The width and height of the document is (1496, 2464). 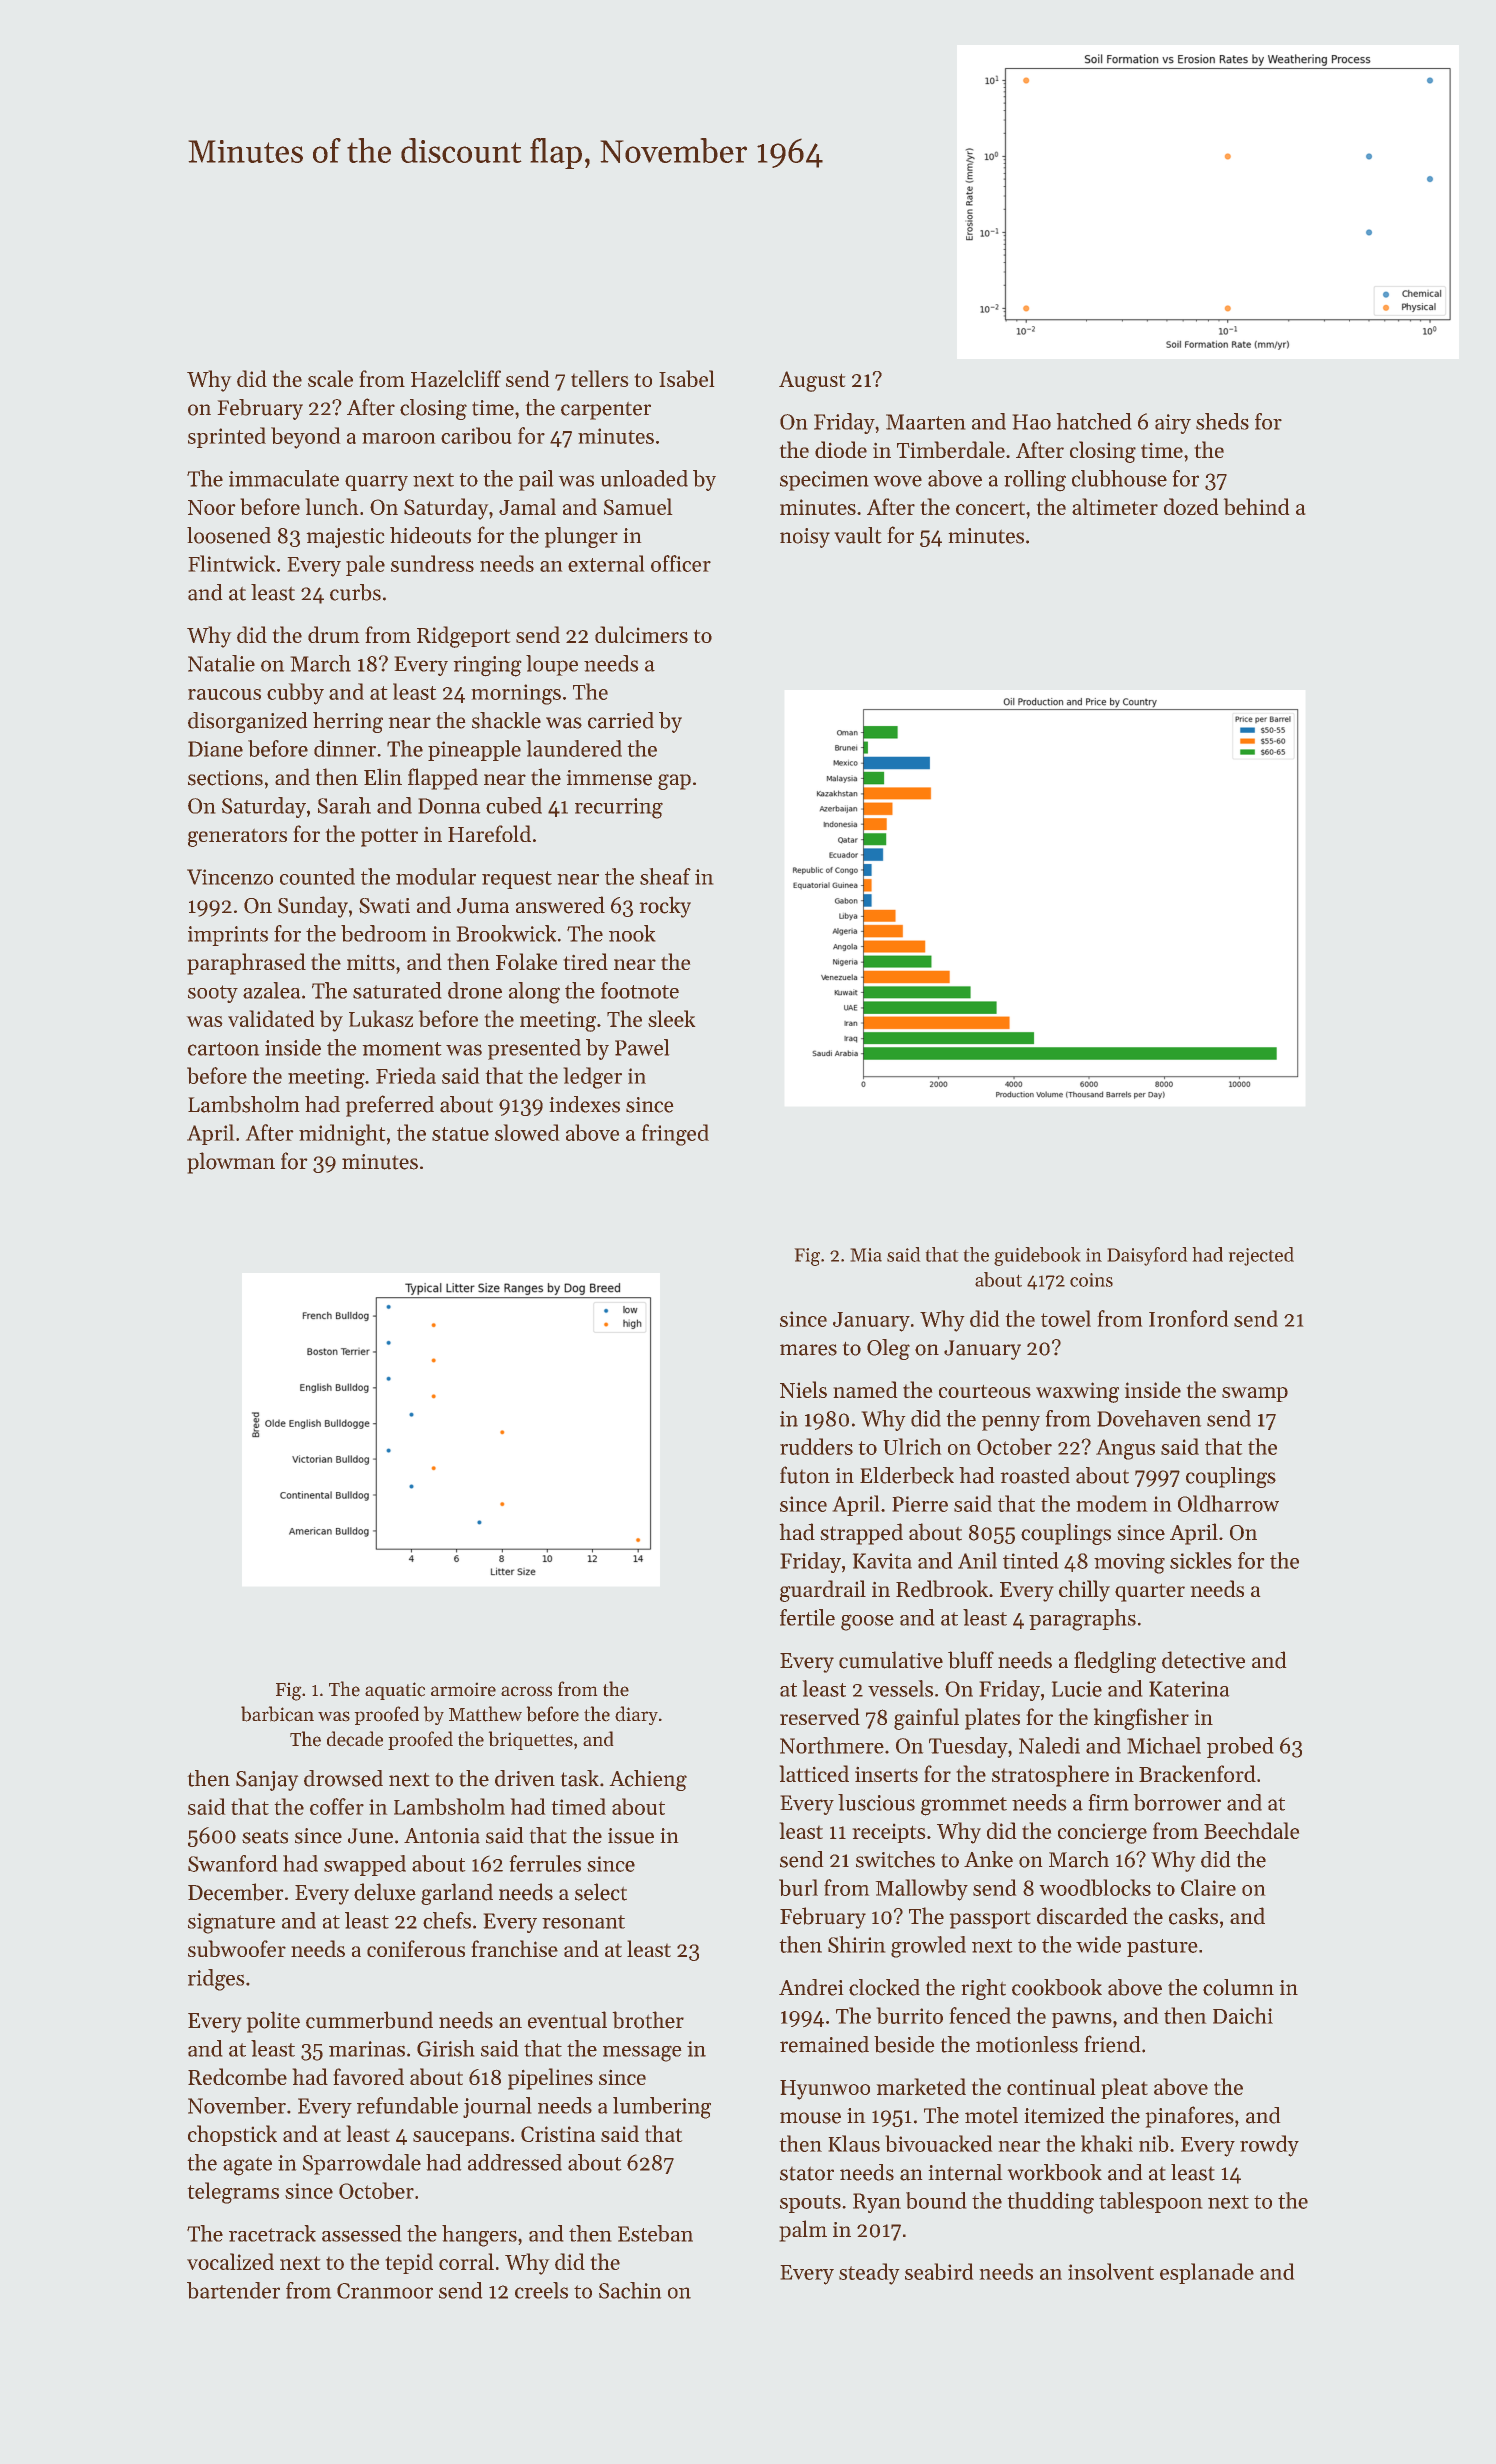 What do you see at coordinates (1094, 421) in the document?
I see `hatched` at bounding box center [1094, 421].
